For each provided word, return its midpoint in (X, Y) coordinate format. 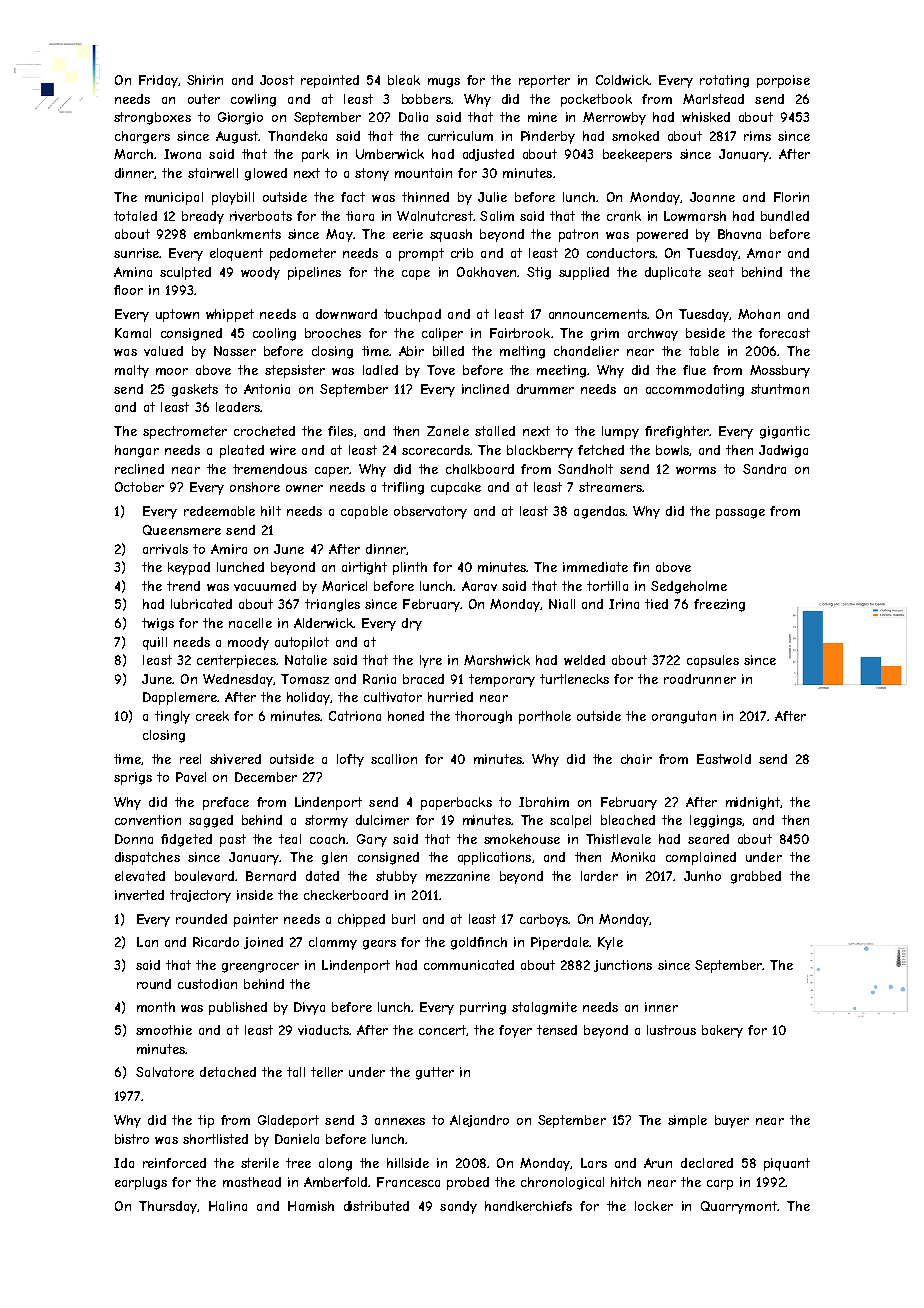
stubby (396, 877)
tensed (557, 1030)
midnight (753, 803)
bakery (722, 1031)
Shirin (205, 80)
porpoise (783, 81)
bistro (132, 1139)
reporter (544, 81)
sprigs (133, 778)
